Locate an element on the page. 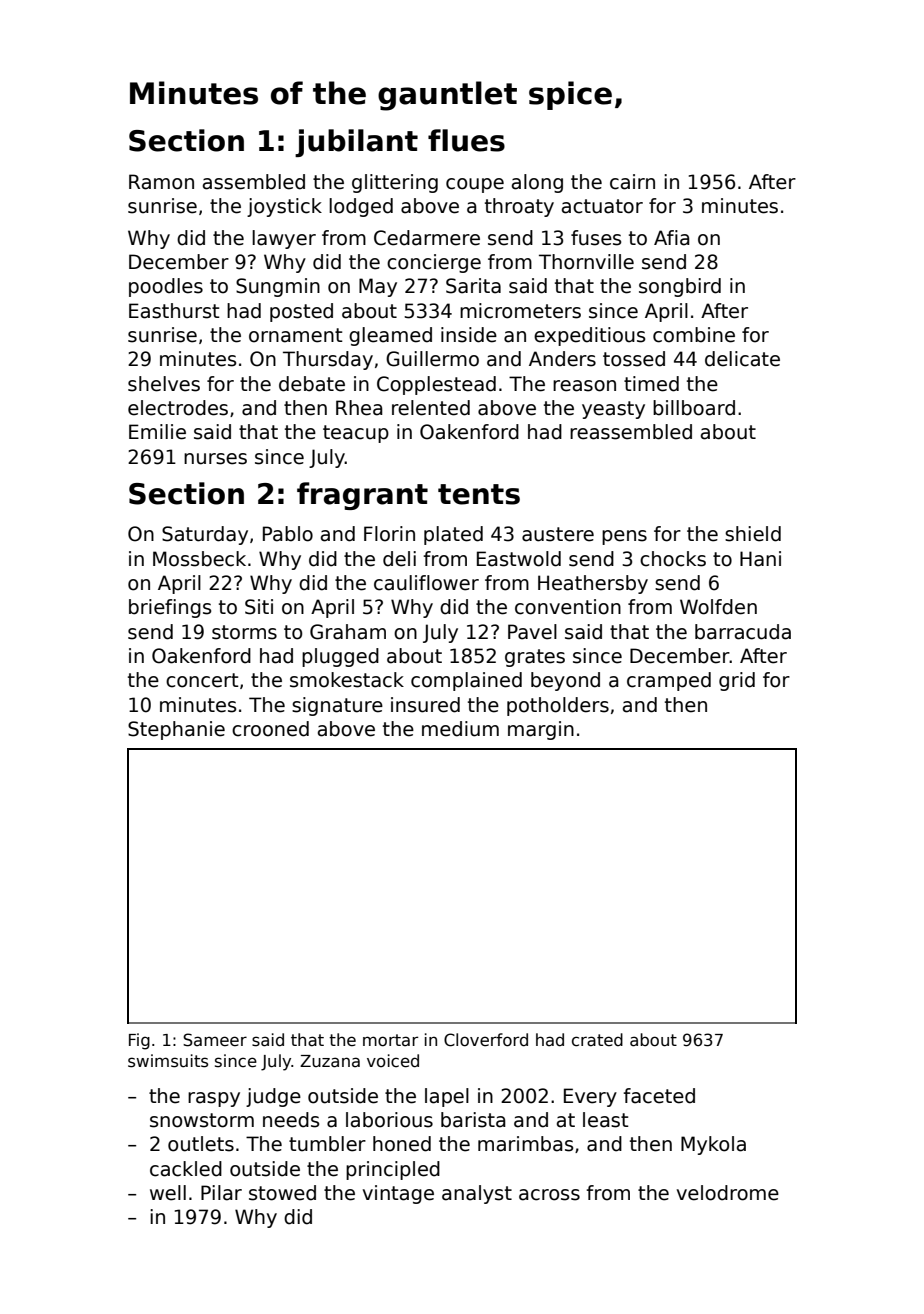  chocks is located at coordinates (673, 559).
